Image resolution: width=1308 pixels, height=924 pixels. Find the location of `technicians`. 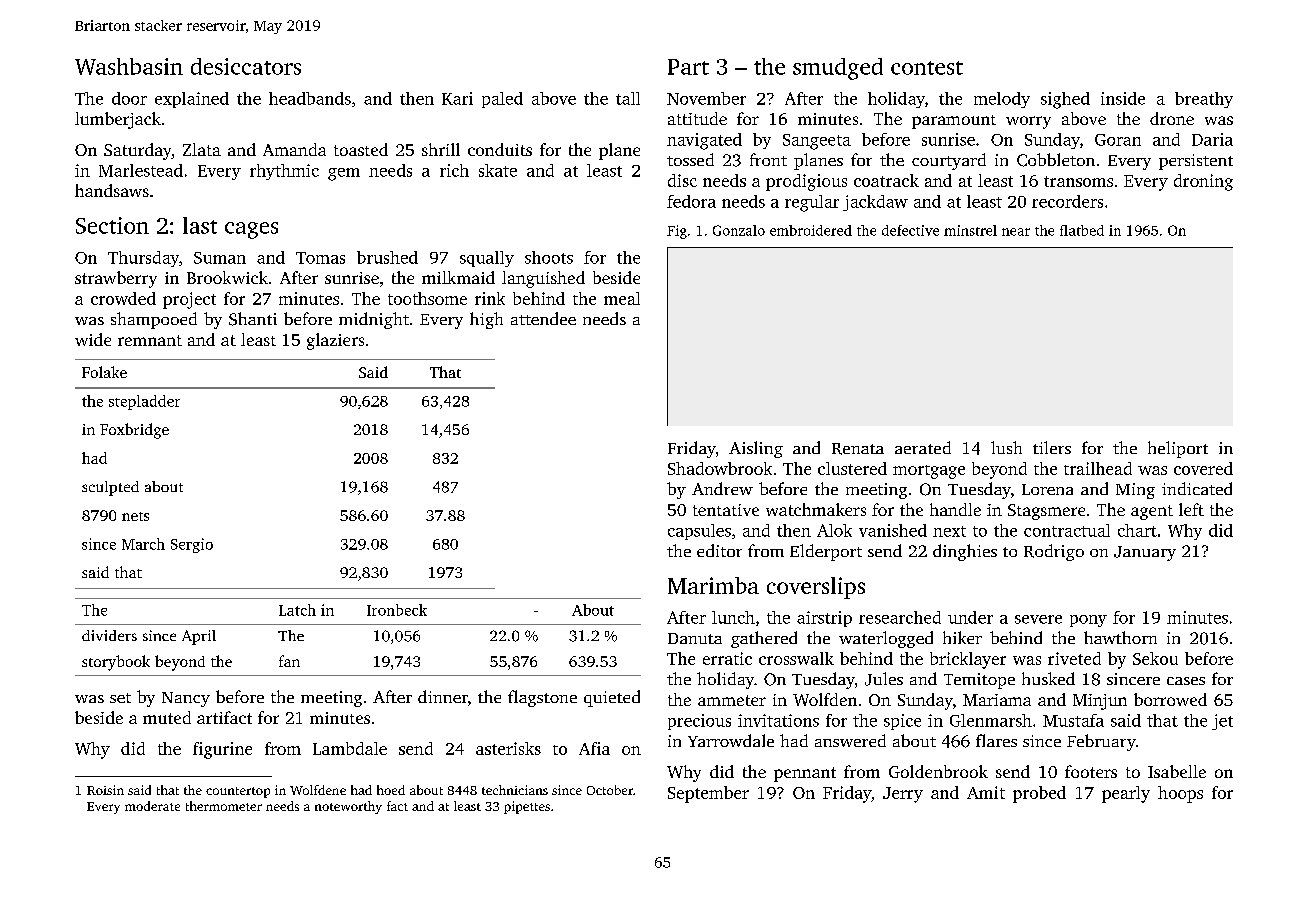

technicians is located at coordinates (515, 790).
